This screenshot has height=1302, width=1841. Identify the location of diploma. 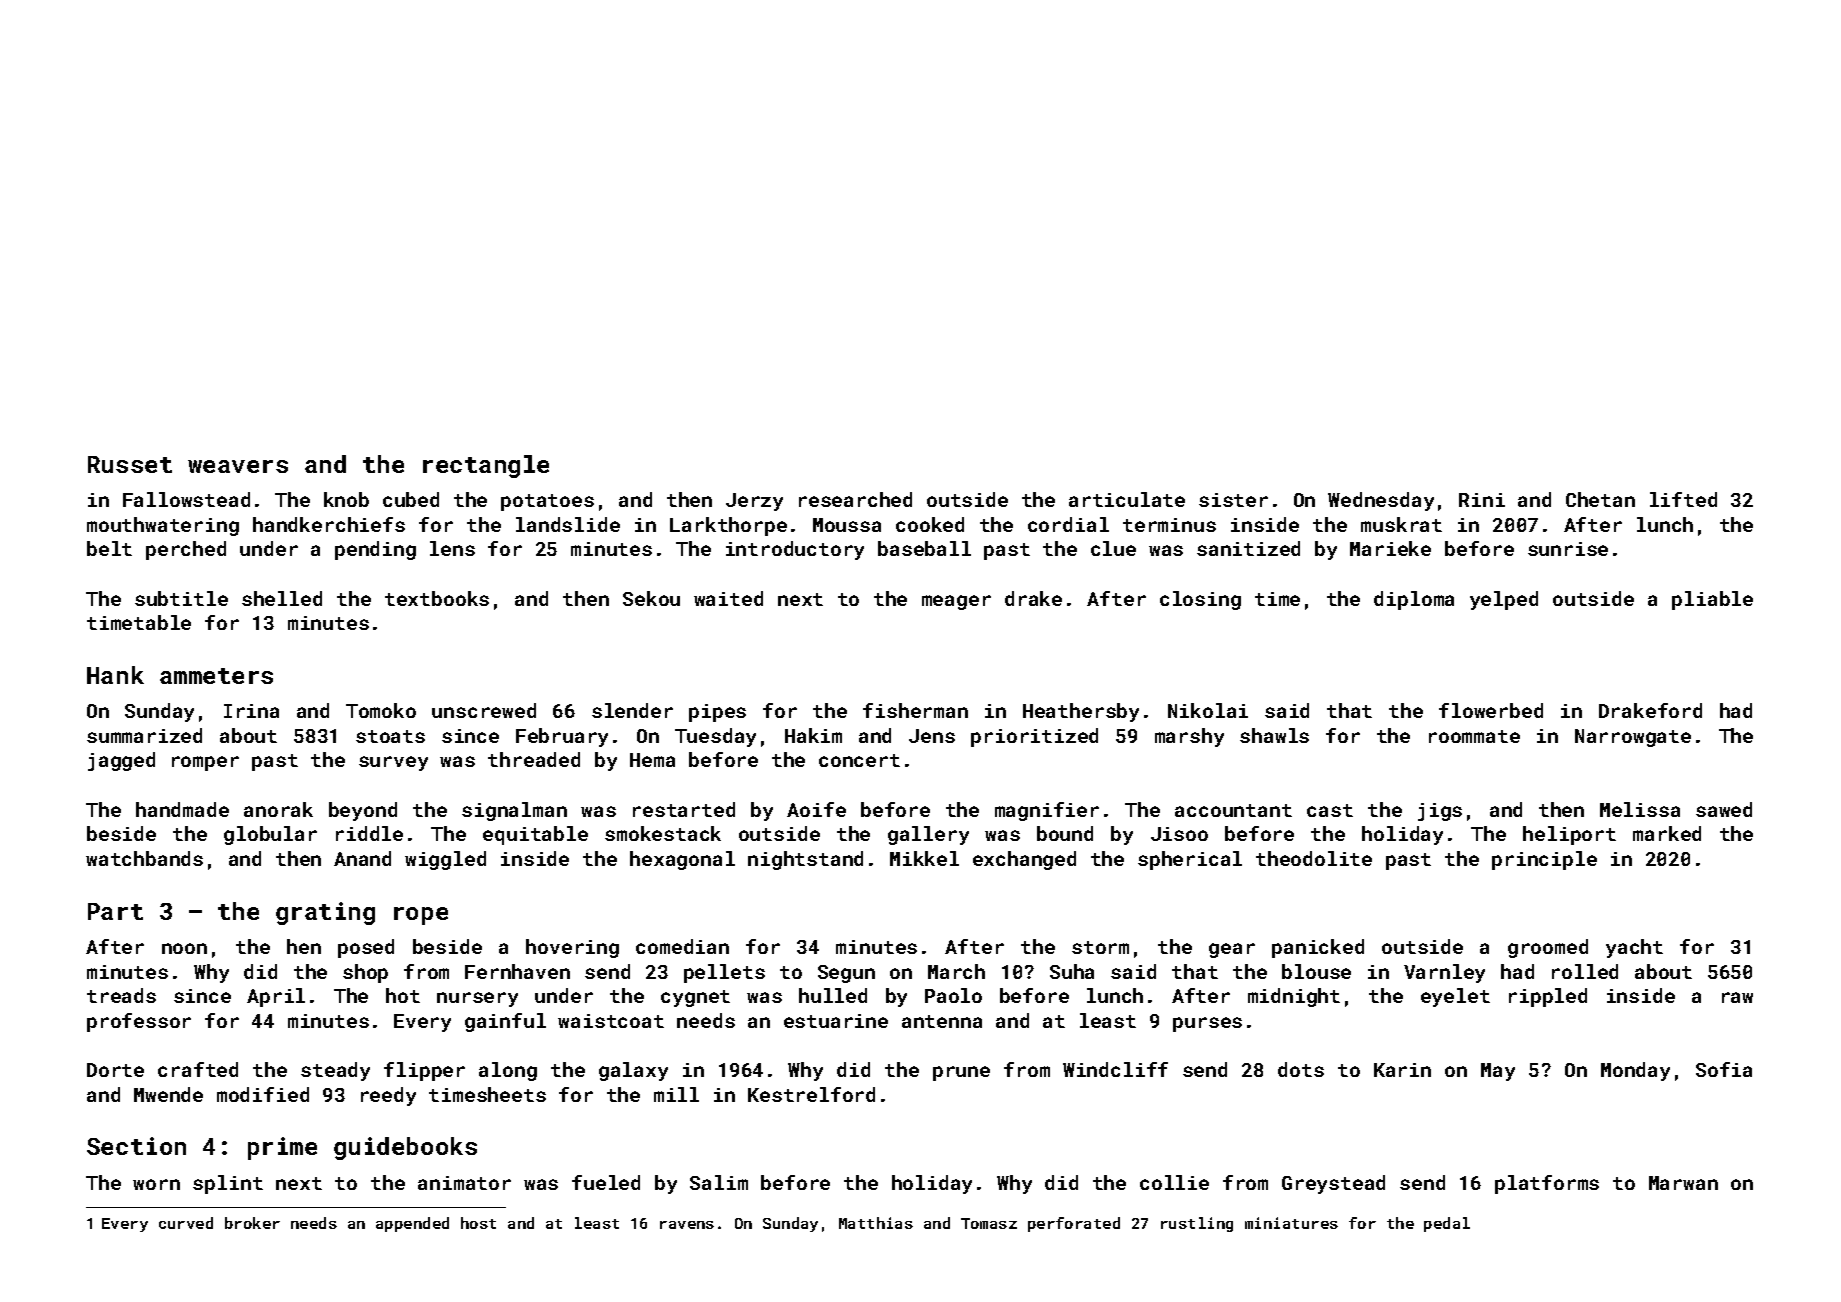
(1414, 600).
